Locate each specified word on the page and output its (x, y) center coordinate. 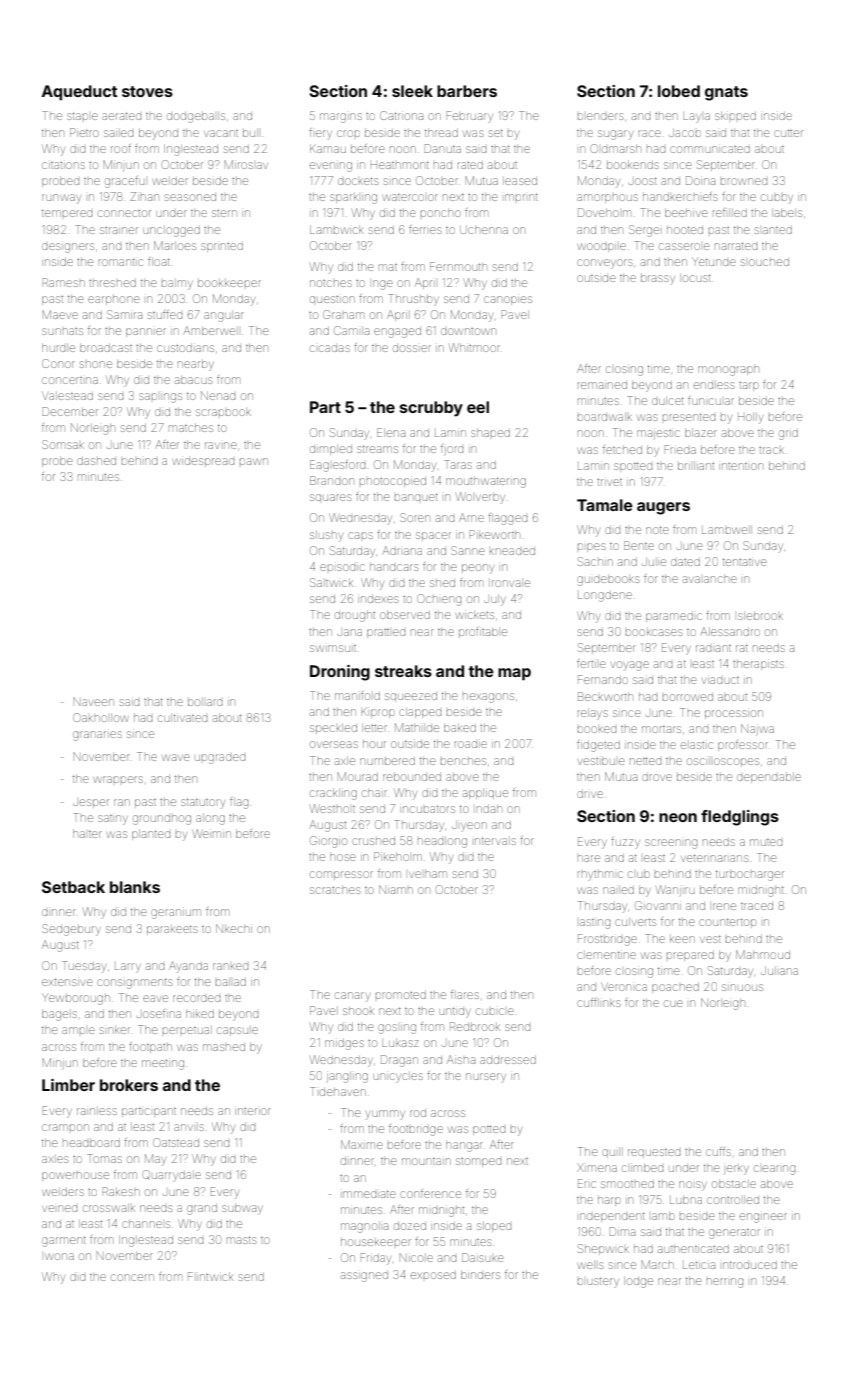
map (514, 674)
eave (155, 998)
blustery (598, 1281)
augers (663, 508)
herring (725, 1283)
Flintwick (211, 1276)
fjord (452, 449)
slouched (765, 262)
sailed (118, 133)
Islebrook (760, 616)
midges (344, 1044)
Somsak (63, 444)
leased (520, 181)
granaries (97, 736)
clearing (774, 1170)
